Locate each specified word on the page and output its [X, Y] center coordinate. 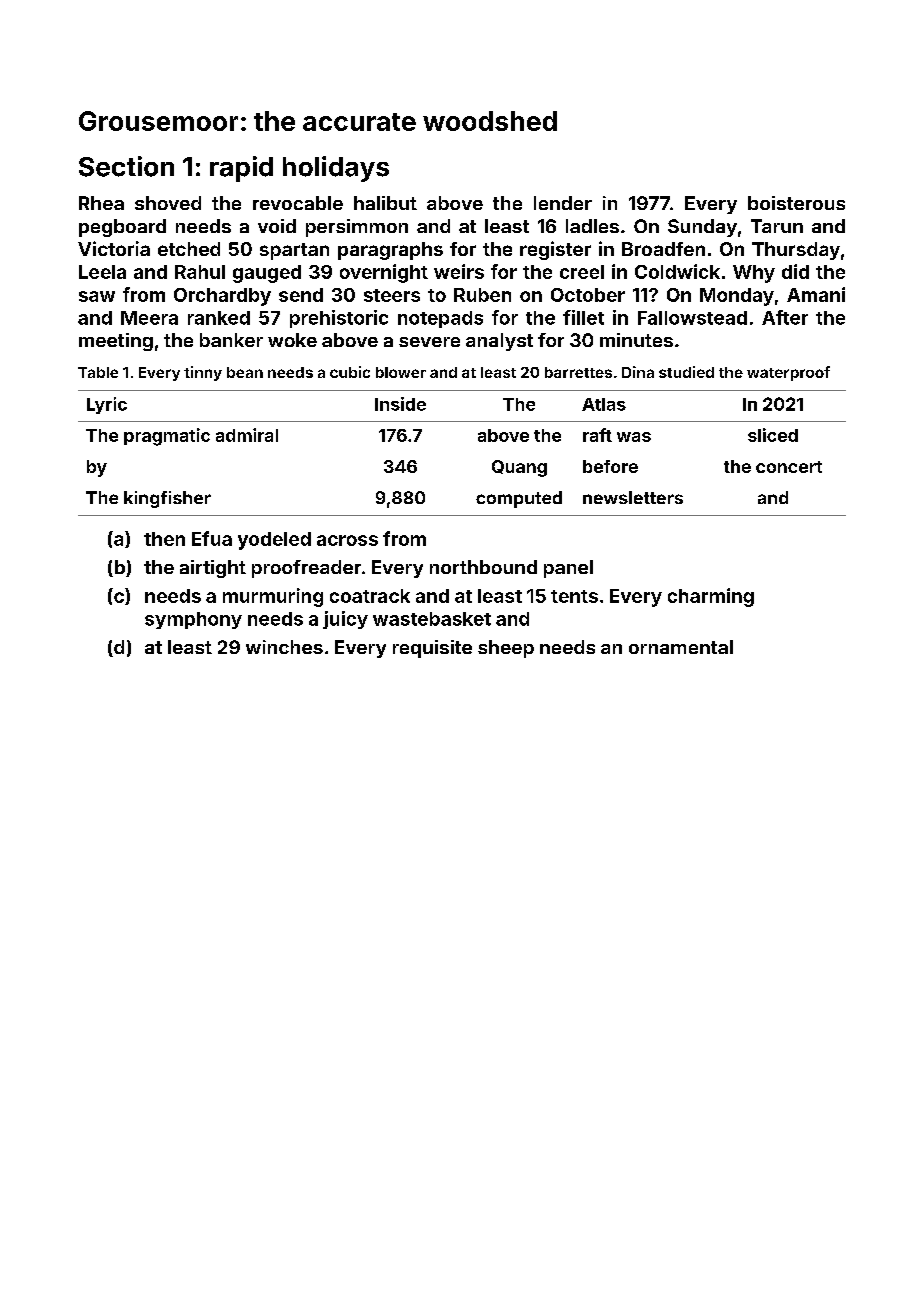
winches [284, 647]
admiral [247, 435]
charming [711, 597]
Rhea [101, 203]
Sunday [702, 228]
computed [519, 499]
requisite [432, 649]
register [555, 250]
